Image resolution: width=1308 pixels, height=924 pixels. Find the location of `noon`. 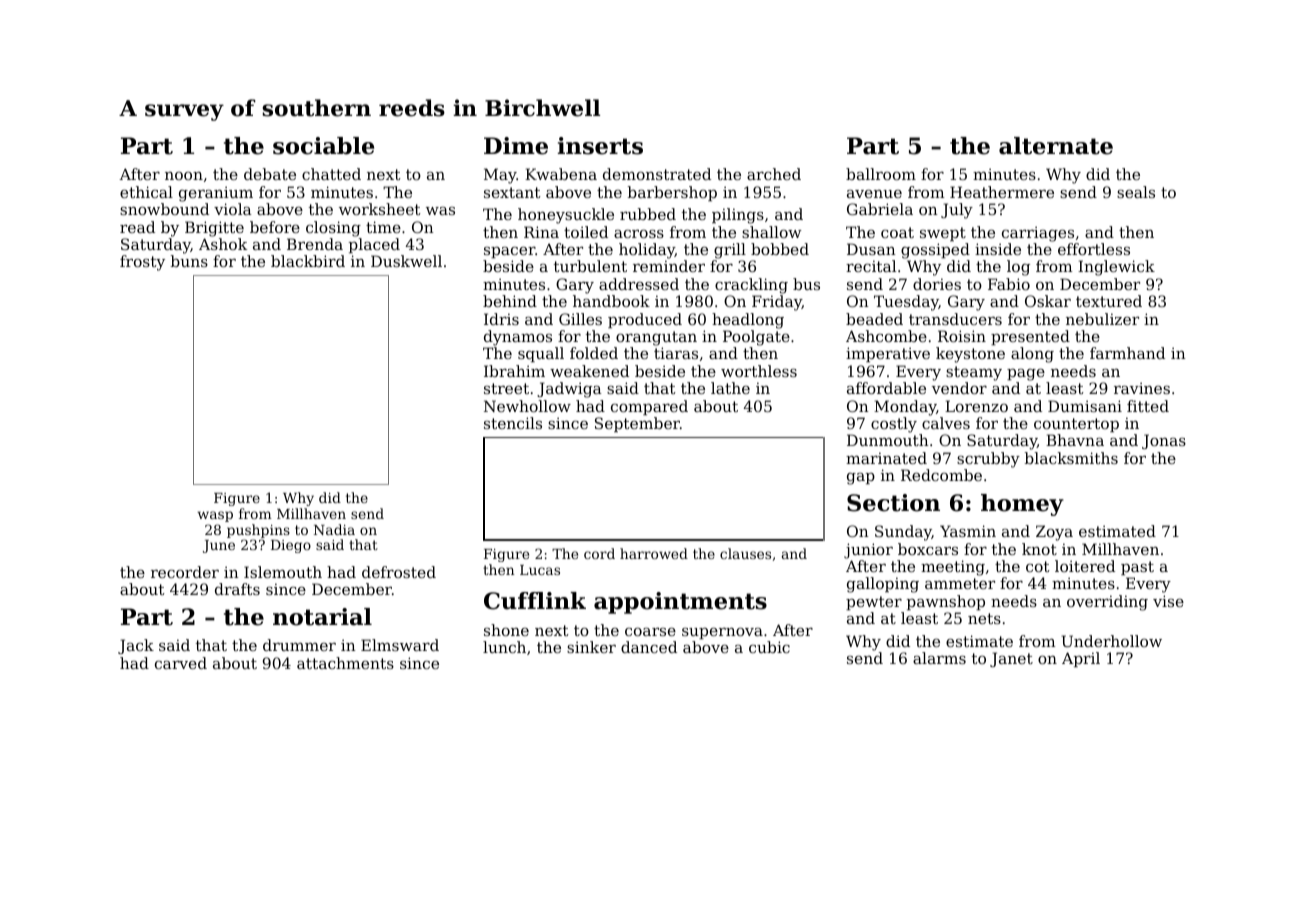

noon is located at coordinates (184, 176).
